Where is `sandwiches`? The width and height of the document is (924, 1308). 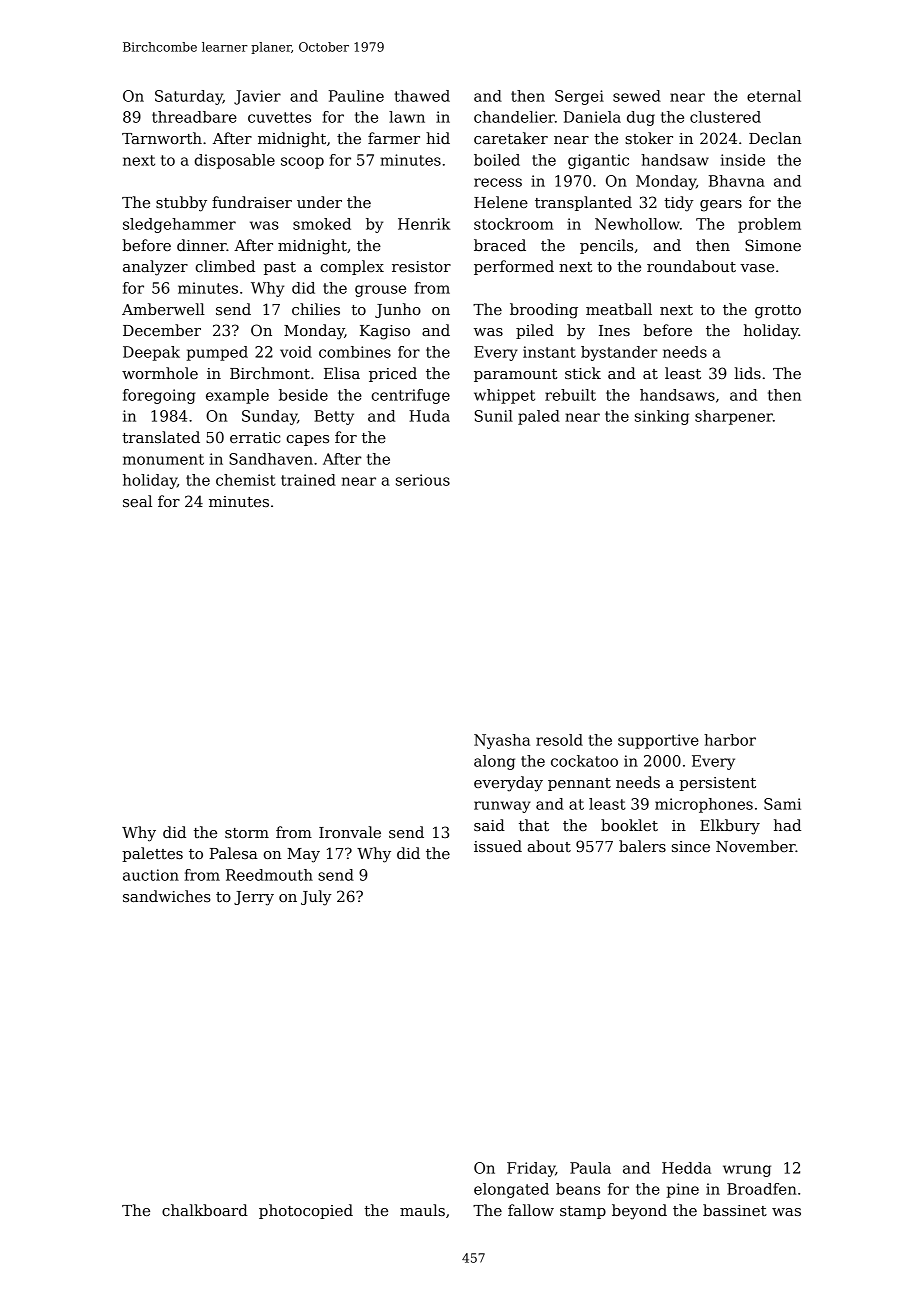
sandwiches is located at coordinates (167, 896).
